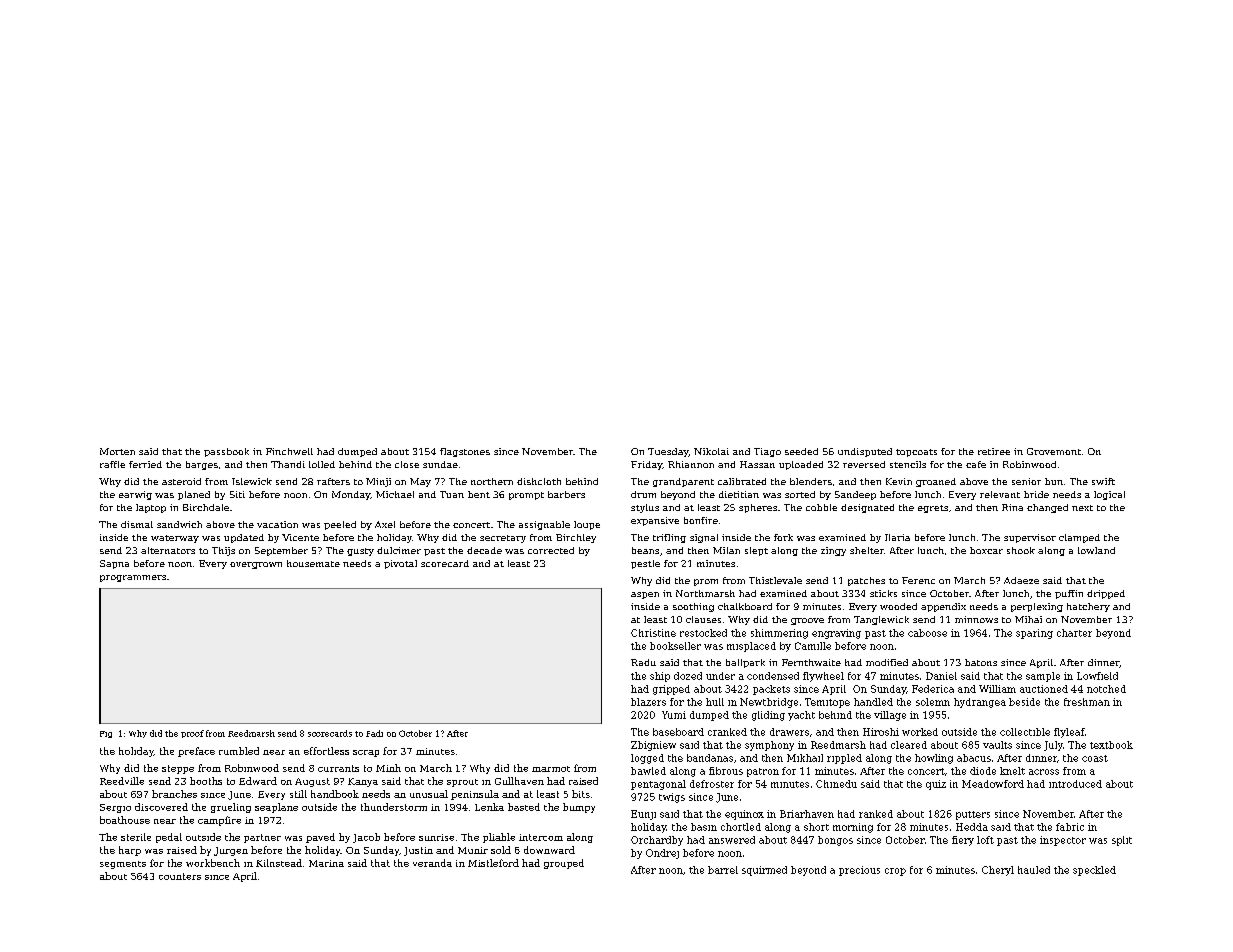  I want to click on changed, so click(1047, 508).
